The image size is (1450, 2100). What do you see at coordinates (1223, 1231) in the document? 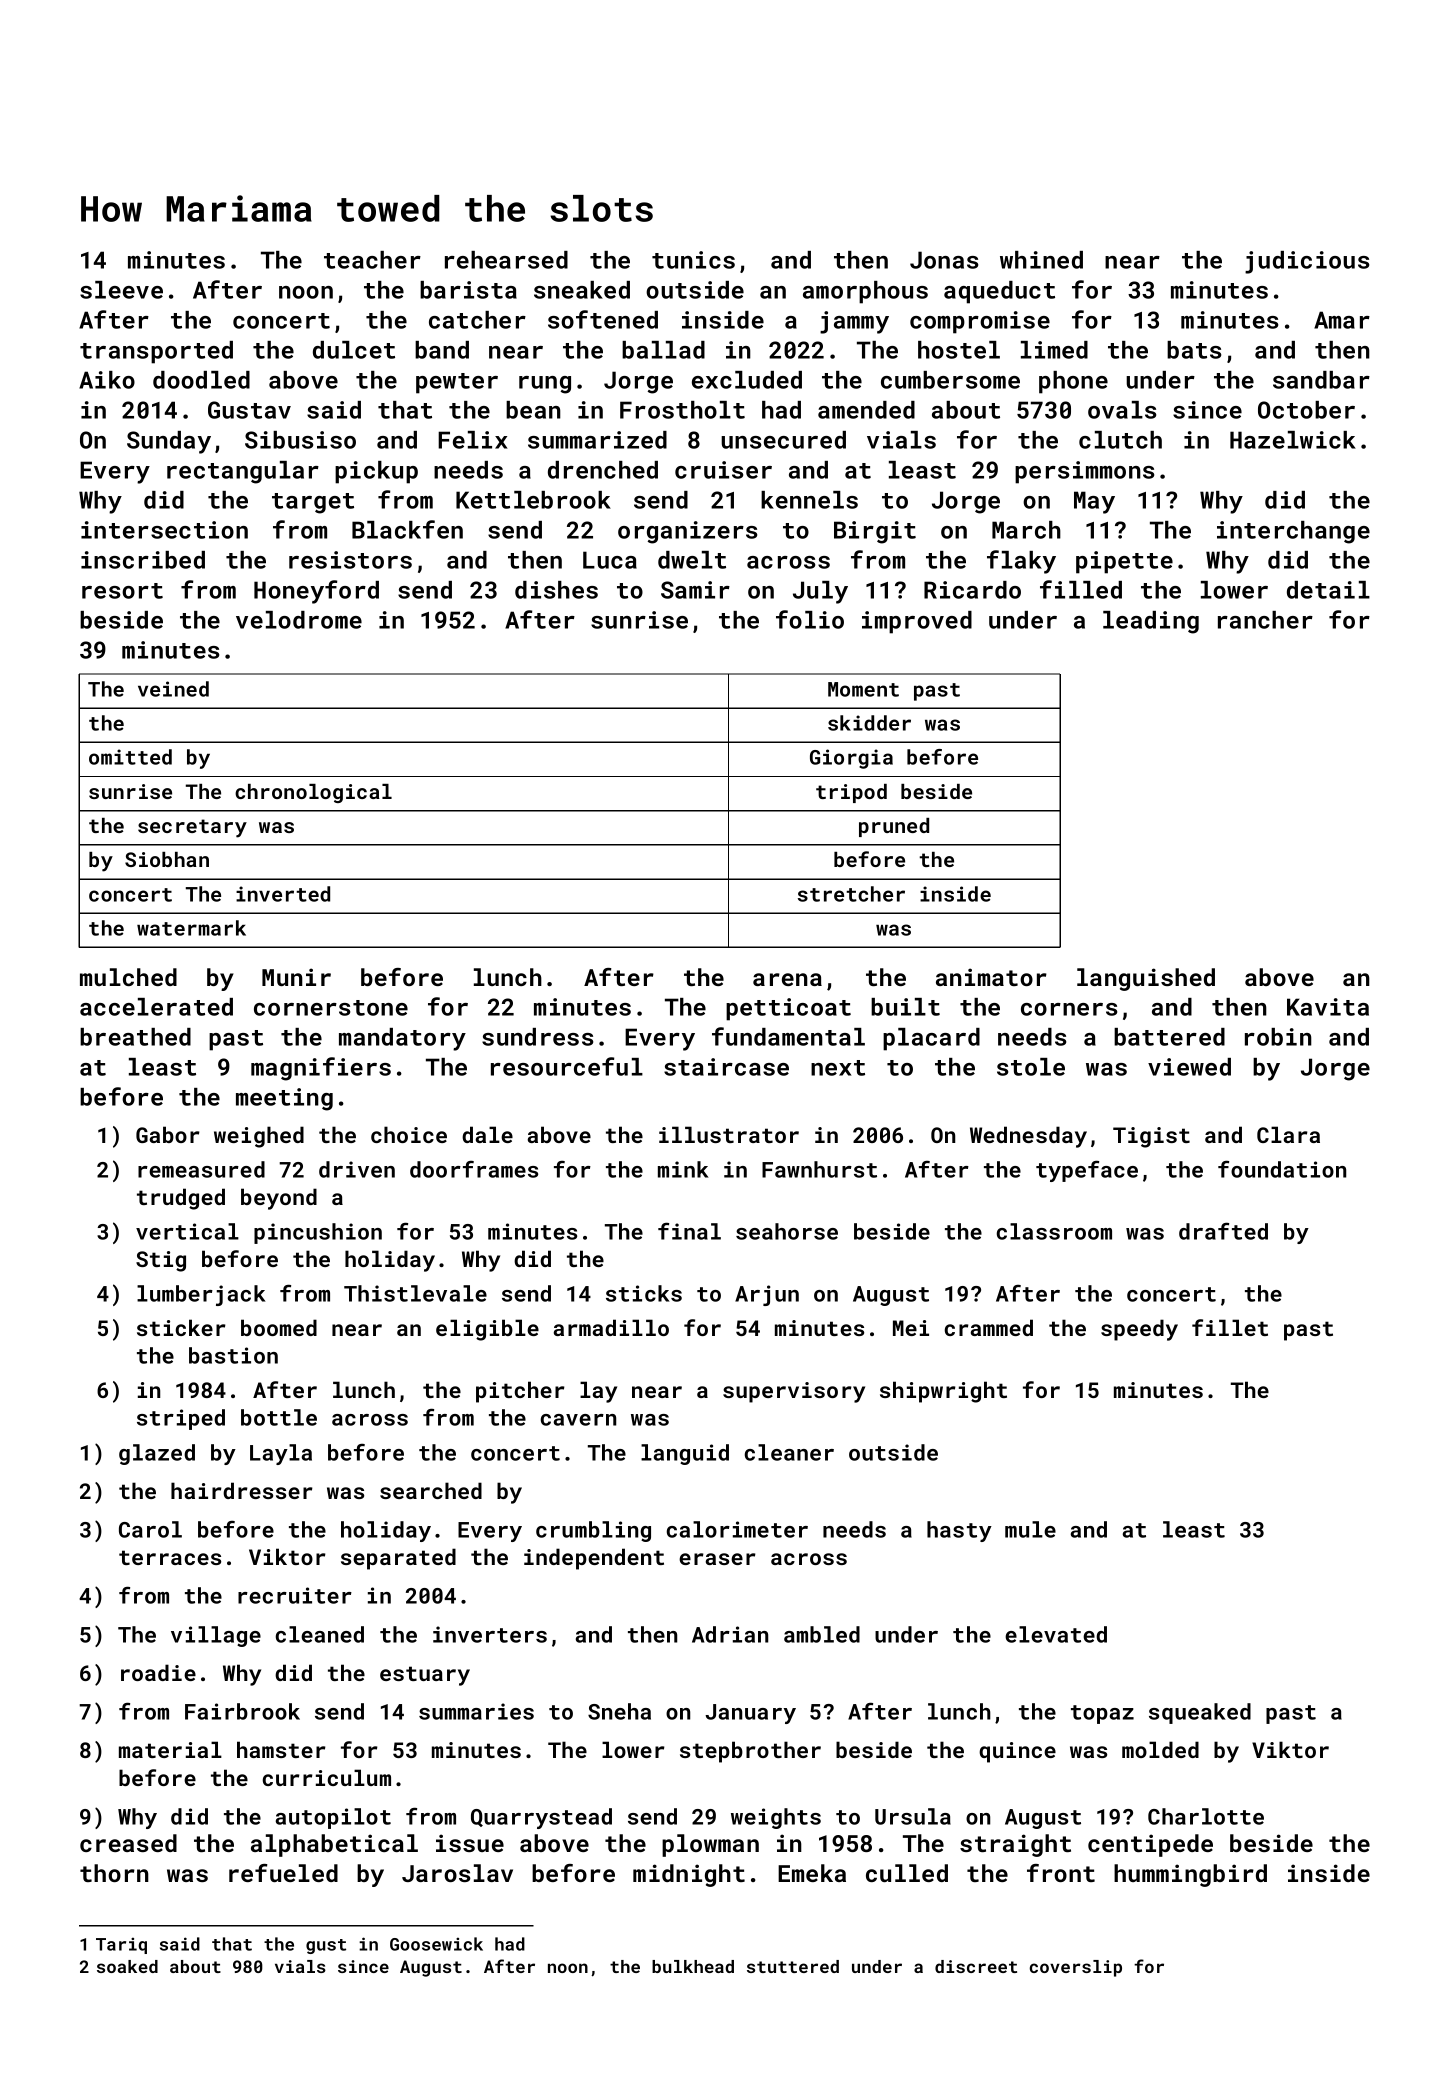
I see `drafted` at bounding box center [1223, 1231].
